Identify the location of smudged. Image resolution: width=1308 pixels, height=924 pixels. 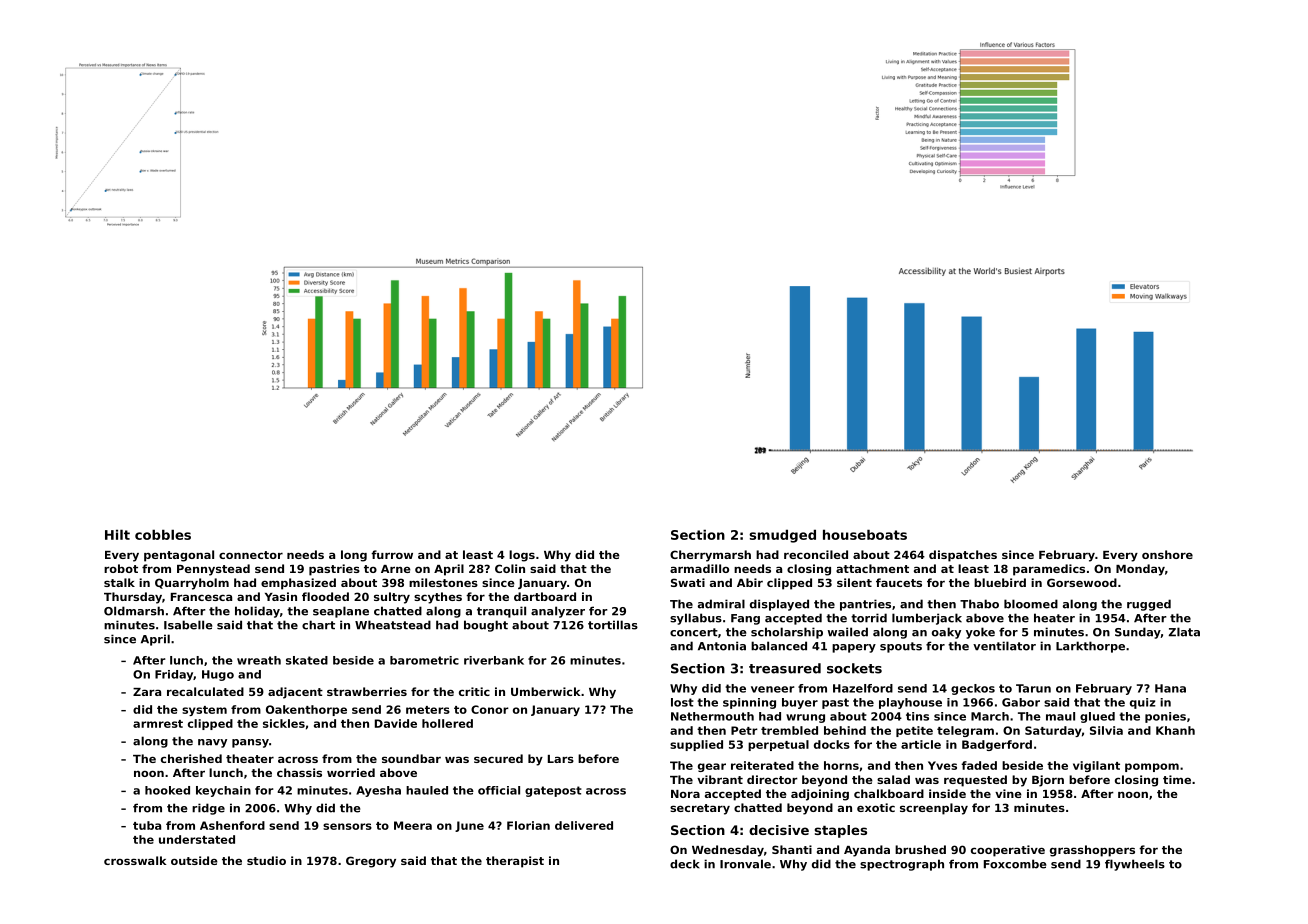
(782, 536).
